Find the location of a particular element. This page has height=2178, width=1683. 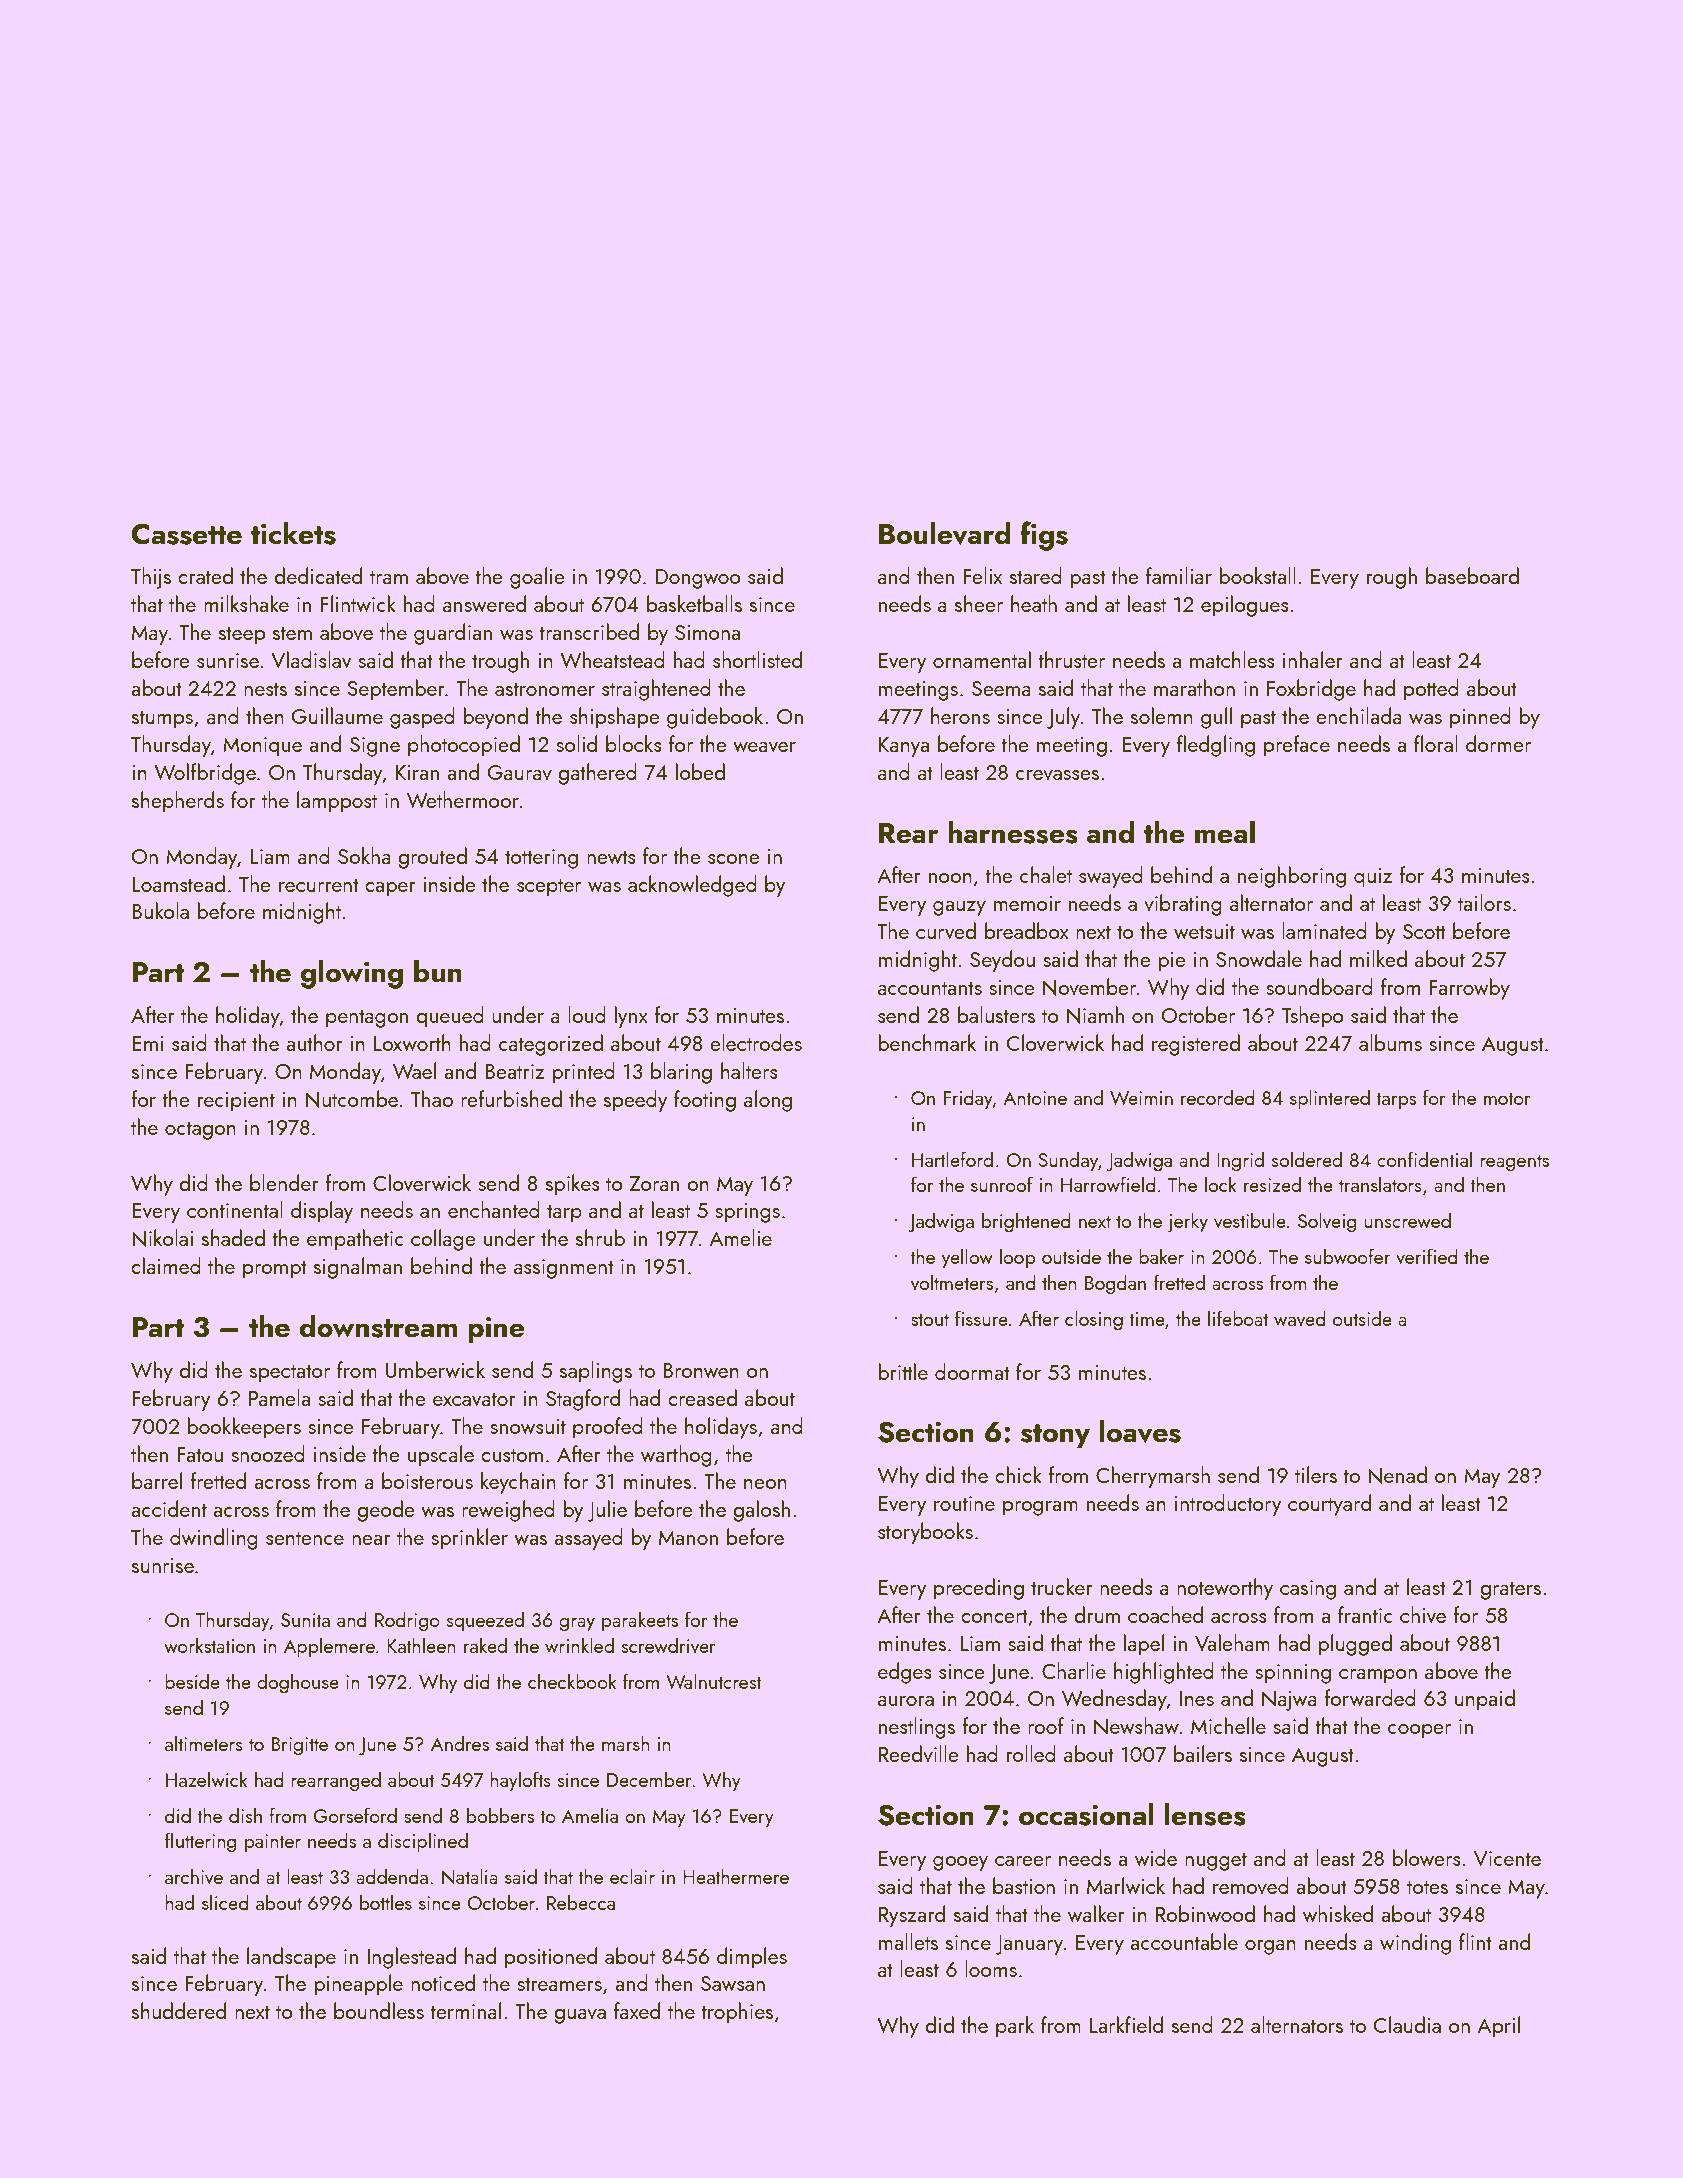

albums is located at coordinates (1390, 1042).
